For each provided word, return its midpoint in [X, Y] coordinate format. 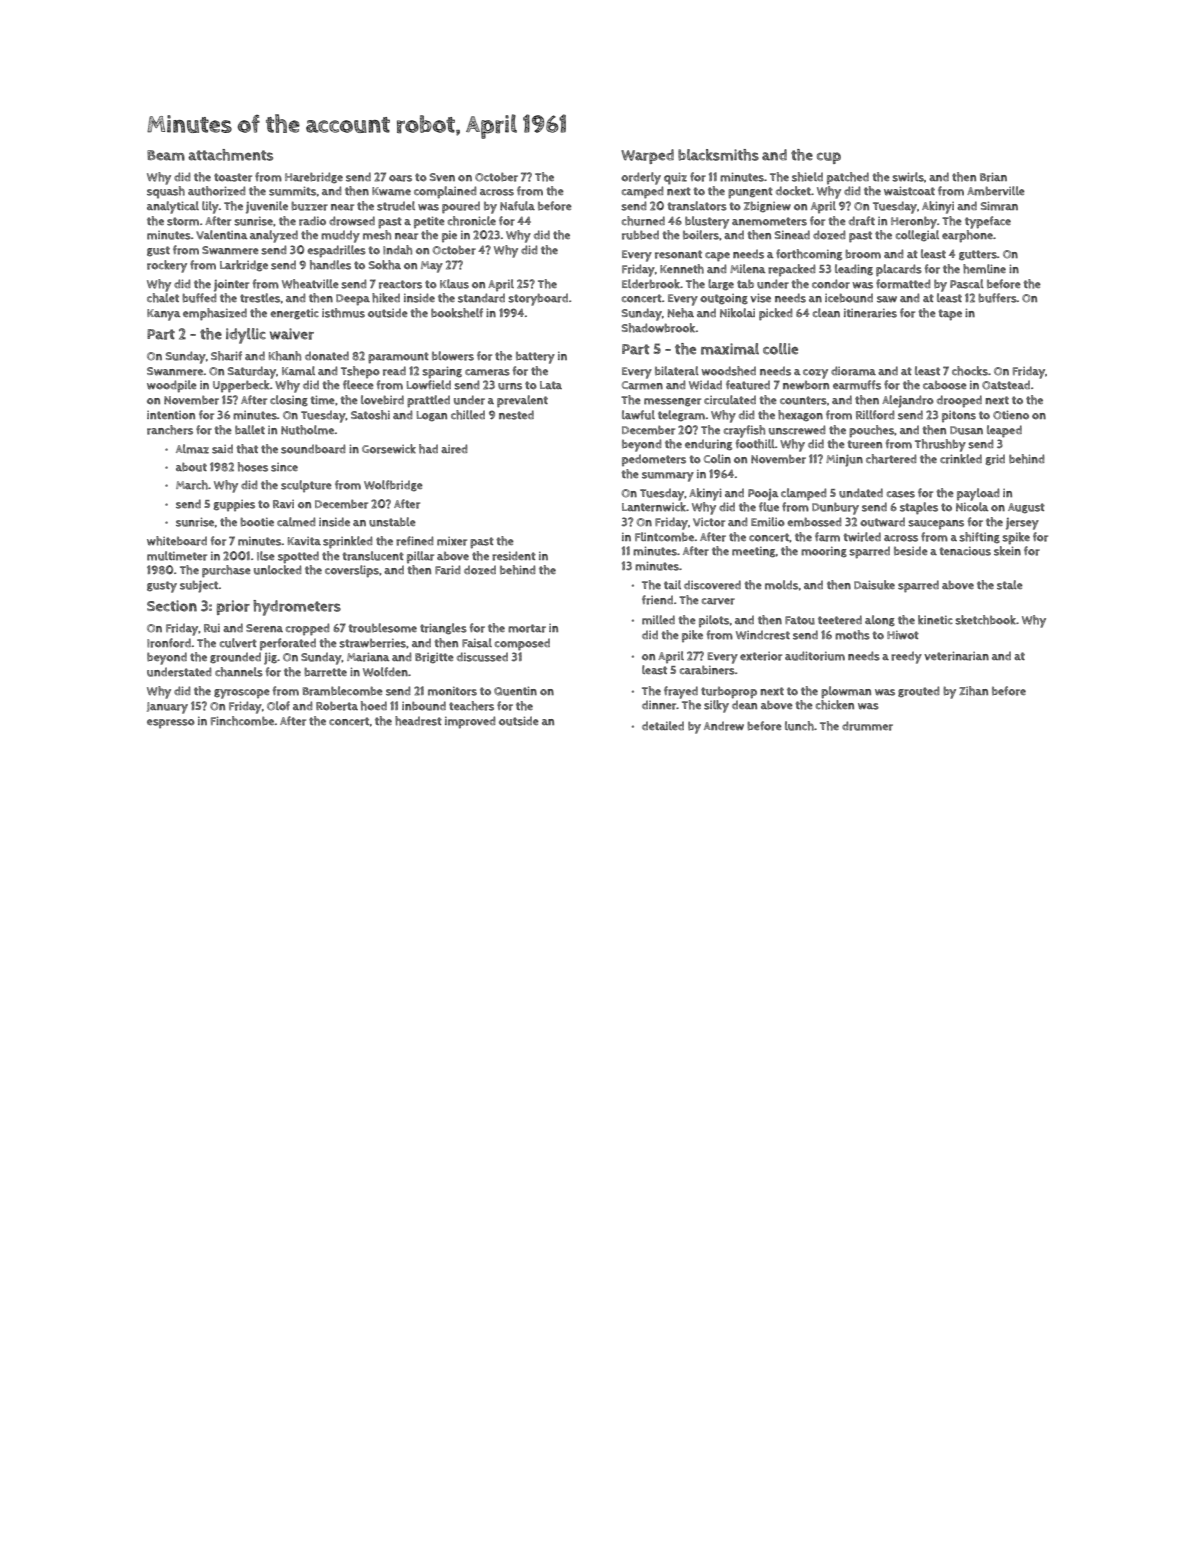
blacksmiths [718, 155]
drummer [867, 726]
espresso [171, 723]
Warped [647, 156]
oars [400, 178]
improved [470, 722]
